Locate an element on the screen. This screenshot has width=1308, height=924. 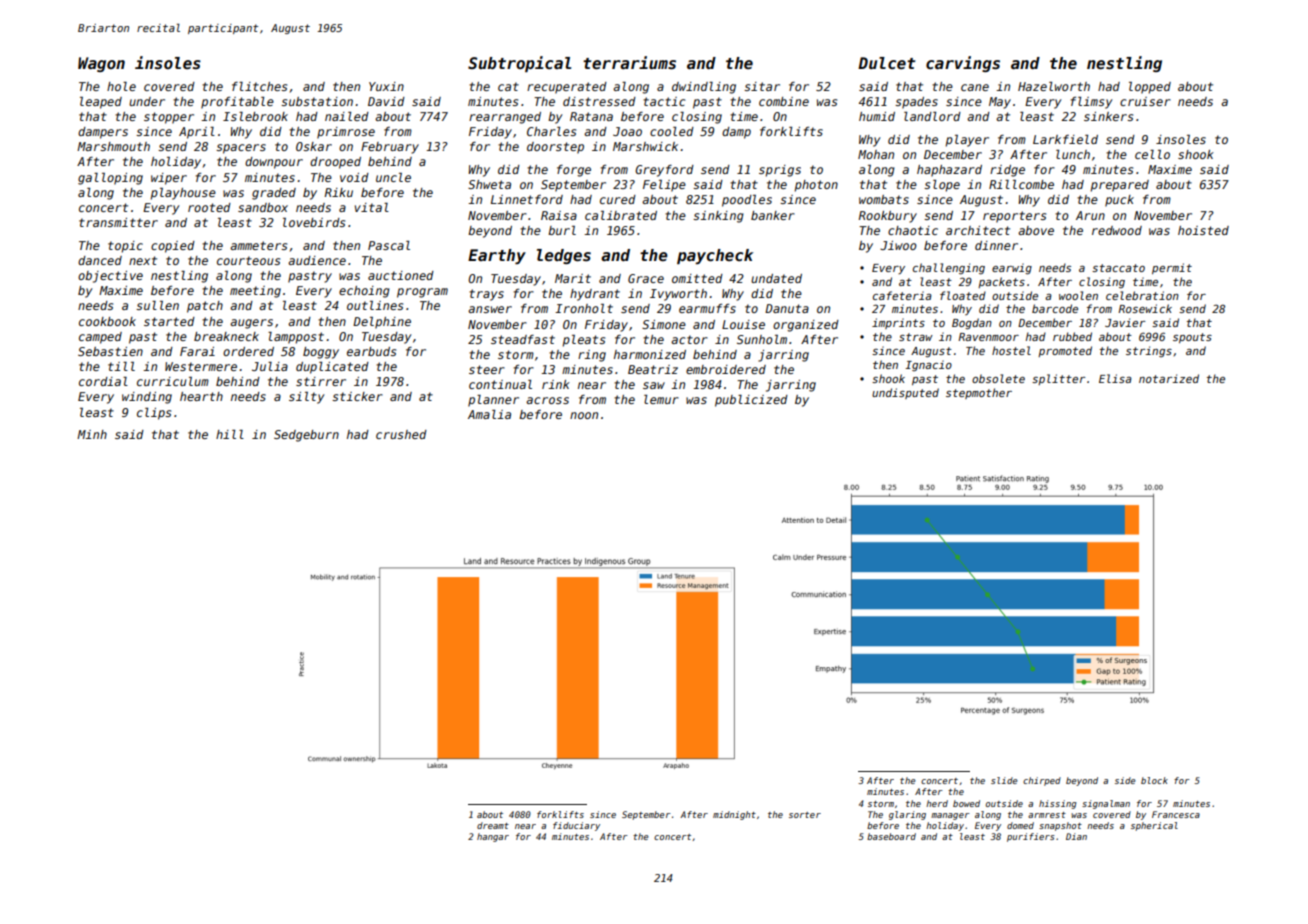
steadfast is located at coordinates (523, 339).
